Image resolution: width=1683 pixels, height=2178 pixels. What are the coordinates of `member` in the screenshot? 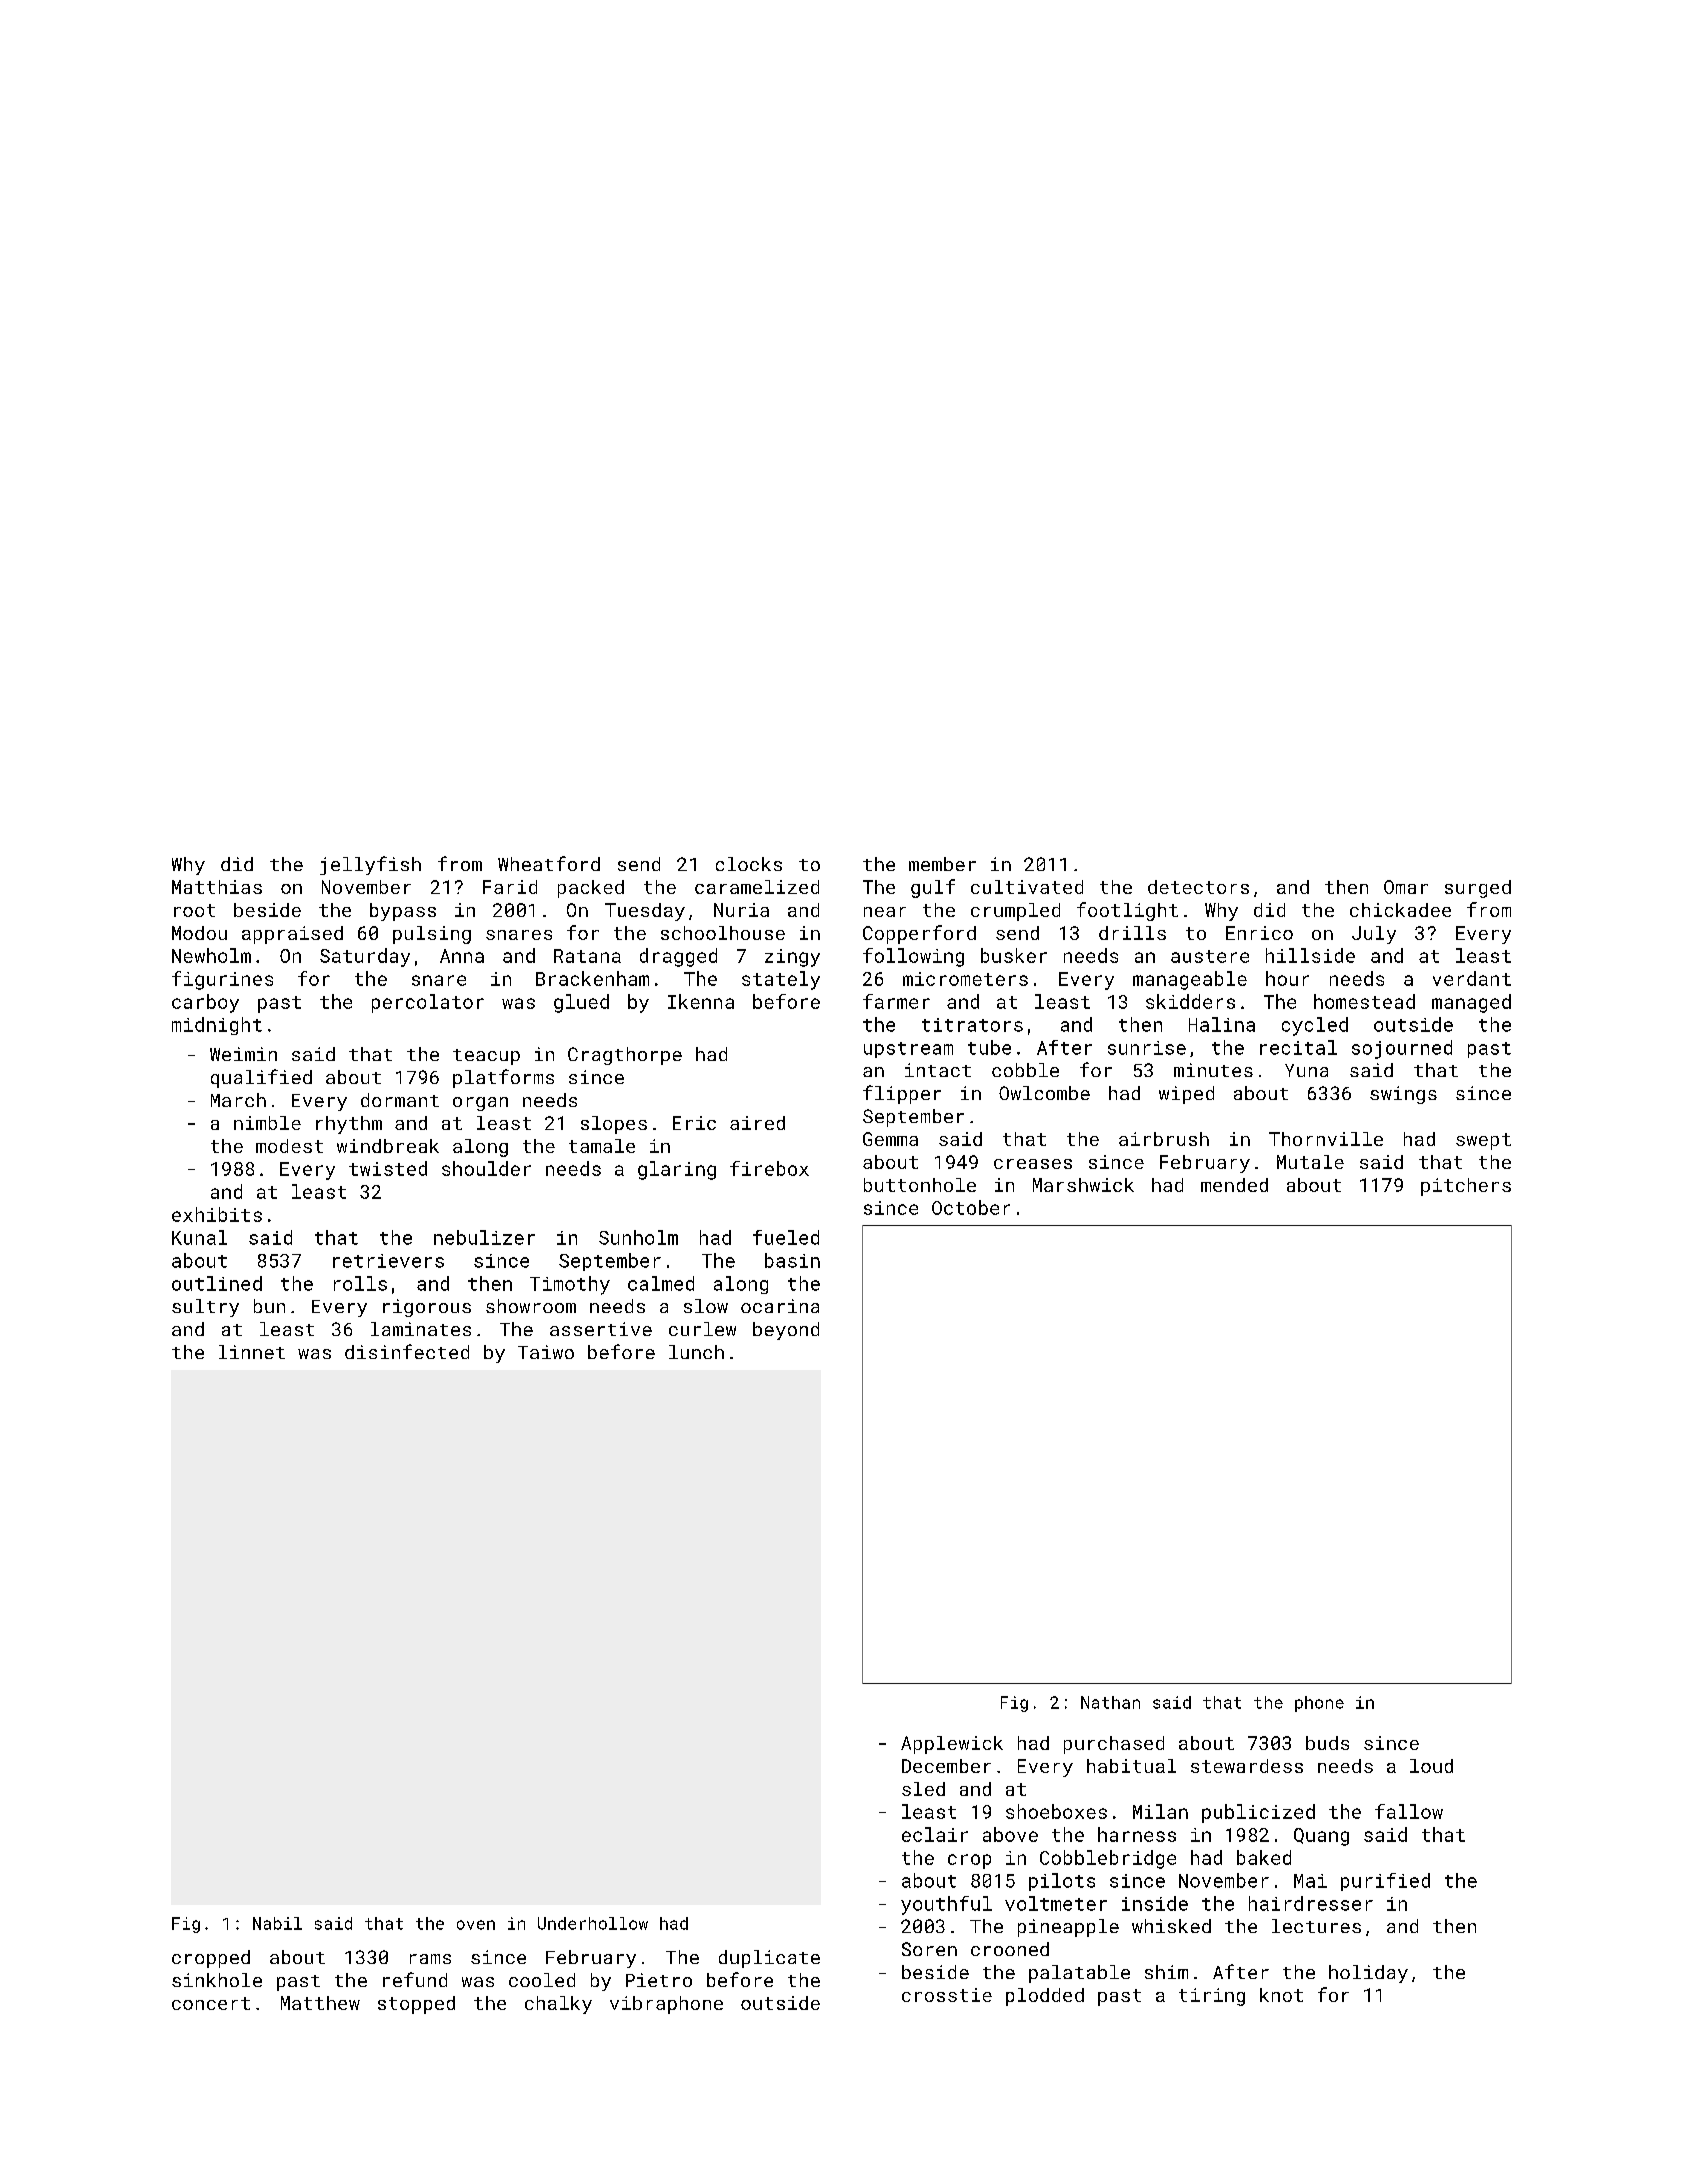 It's located at (942, 864).
